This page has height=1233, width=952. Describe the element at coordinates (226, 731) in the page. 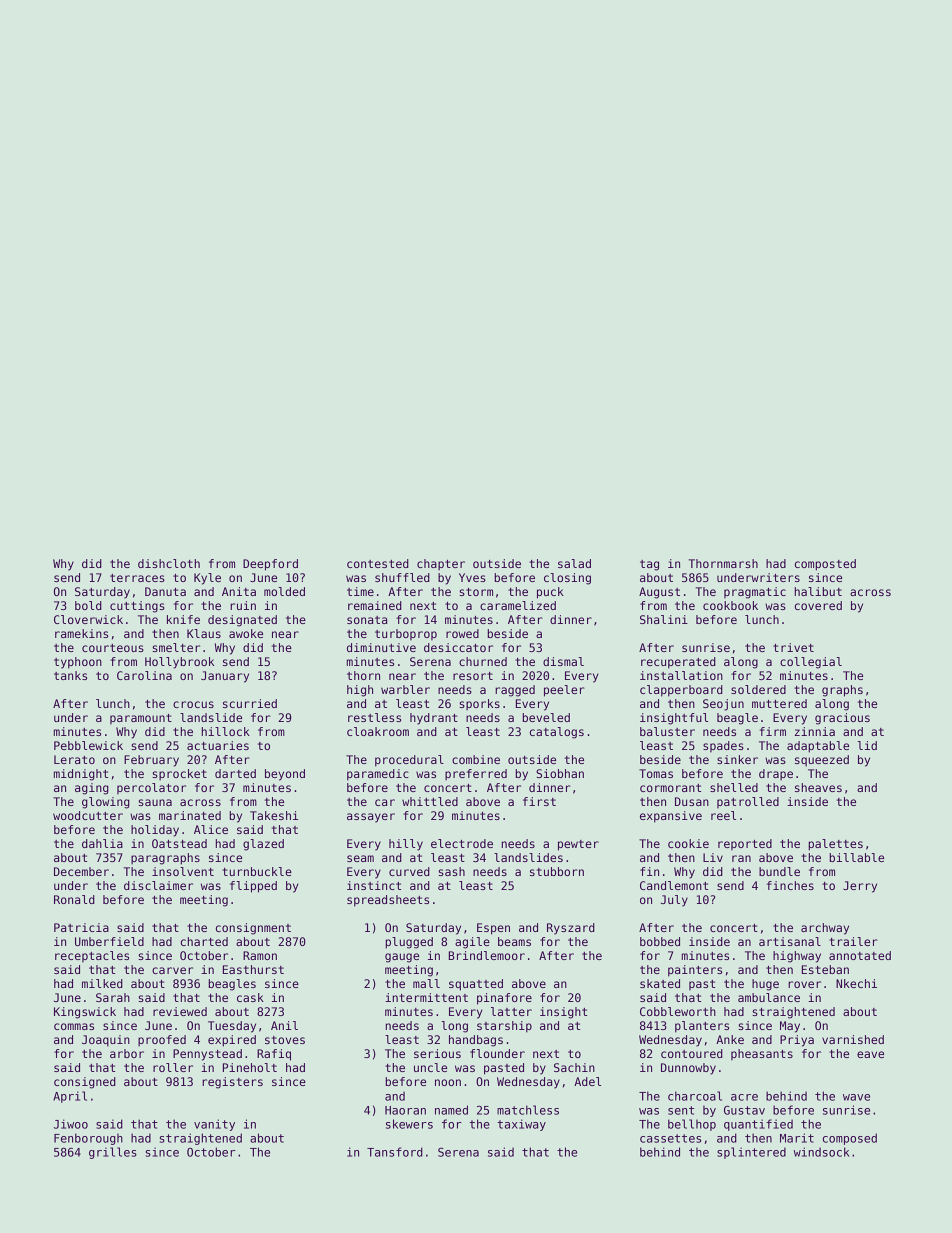

I see `hillock` at that location.
